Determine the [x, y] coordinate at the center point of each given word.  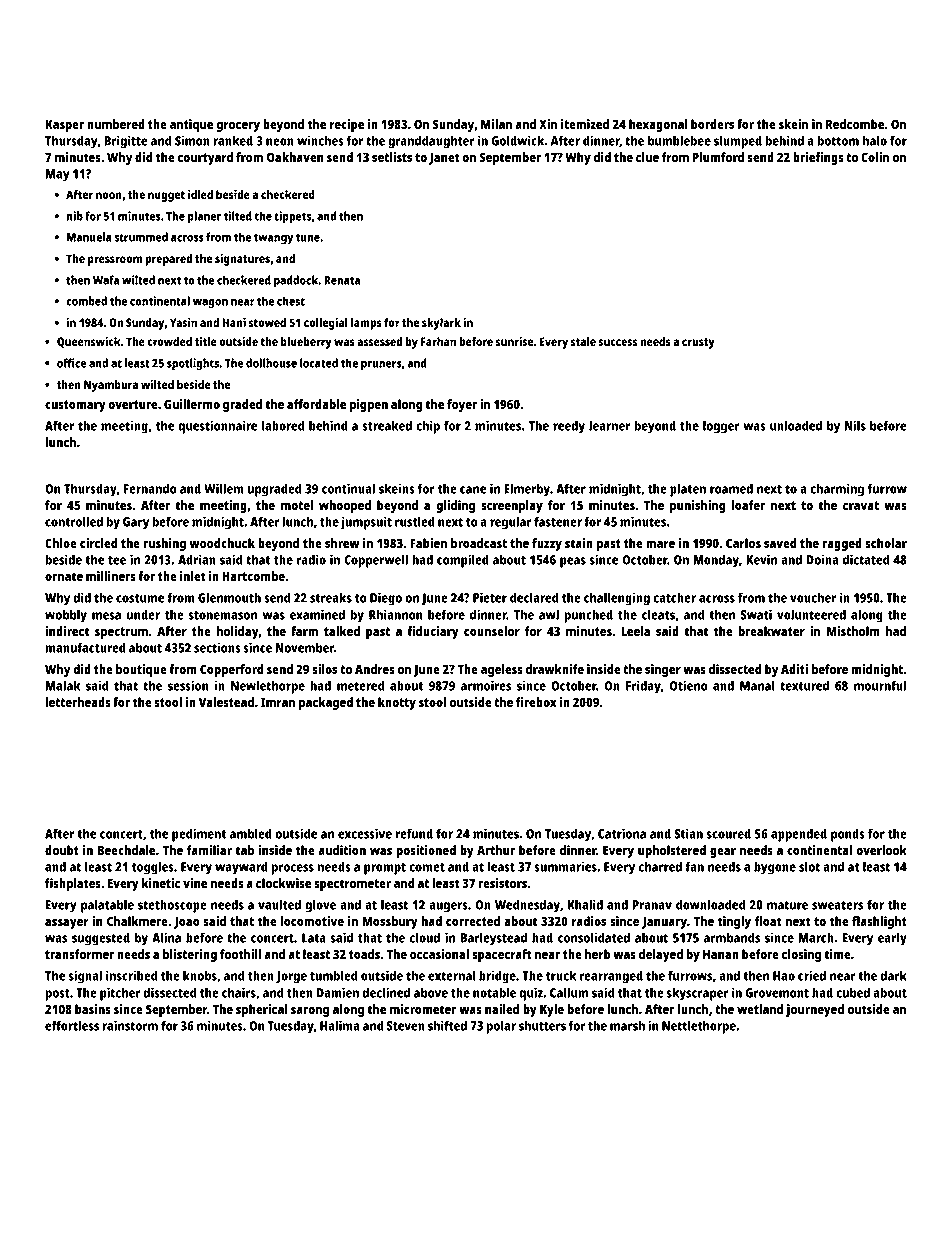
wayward [241, 868]
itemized [585, 124]
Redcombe [855, 124]
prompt [385, 869]
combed [86, 301]
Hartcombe [253, 576]
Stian [688, 833]
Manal [757, 685]
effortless [72, 1025]
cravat [861, 505]
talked [342, 631]
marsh [627, 1025]
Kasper [65, 125]
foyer [462, 405]
